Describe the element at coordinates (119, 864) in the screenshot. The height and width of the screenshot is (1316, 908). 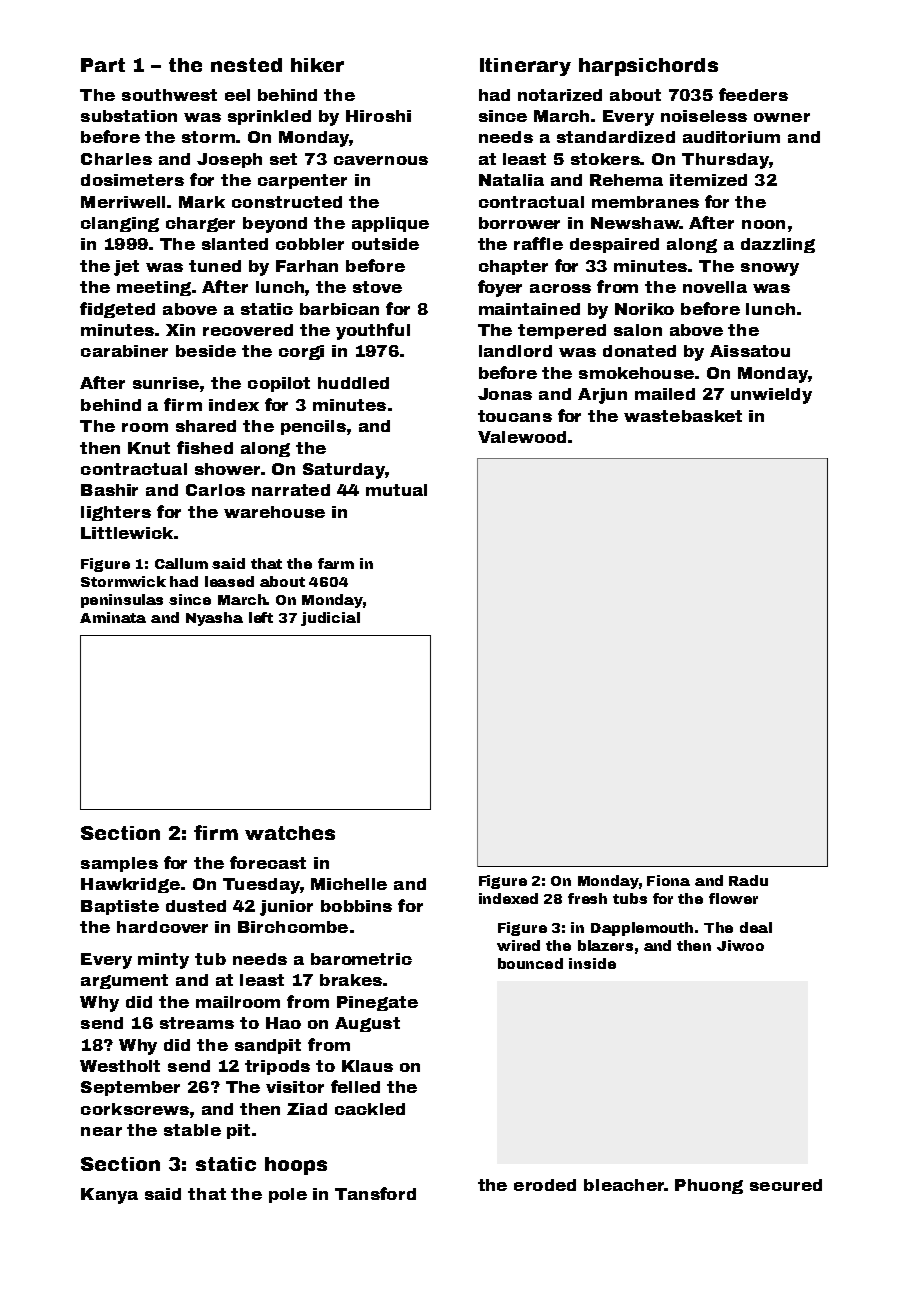
I see `samples` at that location.
